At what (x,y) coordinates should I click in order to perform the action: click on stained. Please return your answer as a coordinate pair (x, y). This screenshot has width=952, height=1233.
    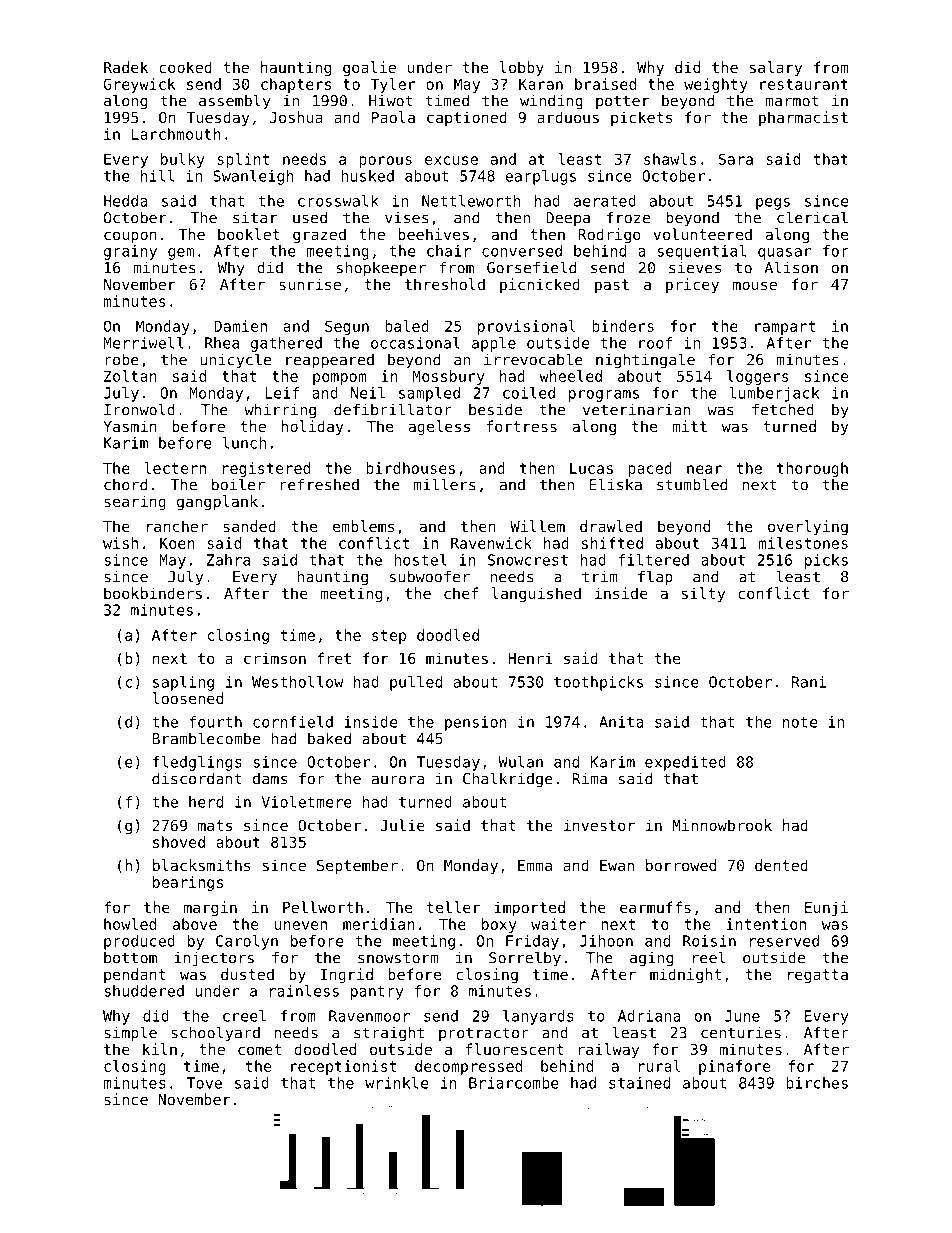
    Looking at the image, I should click on (639, 1083).
